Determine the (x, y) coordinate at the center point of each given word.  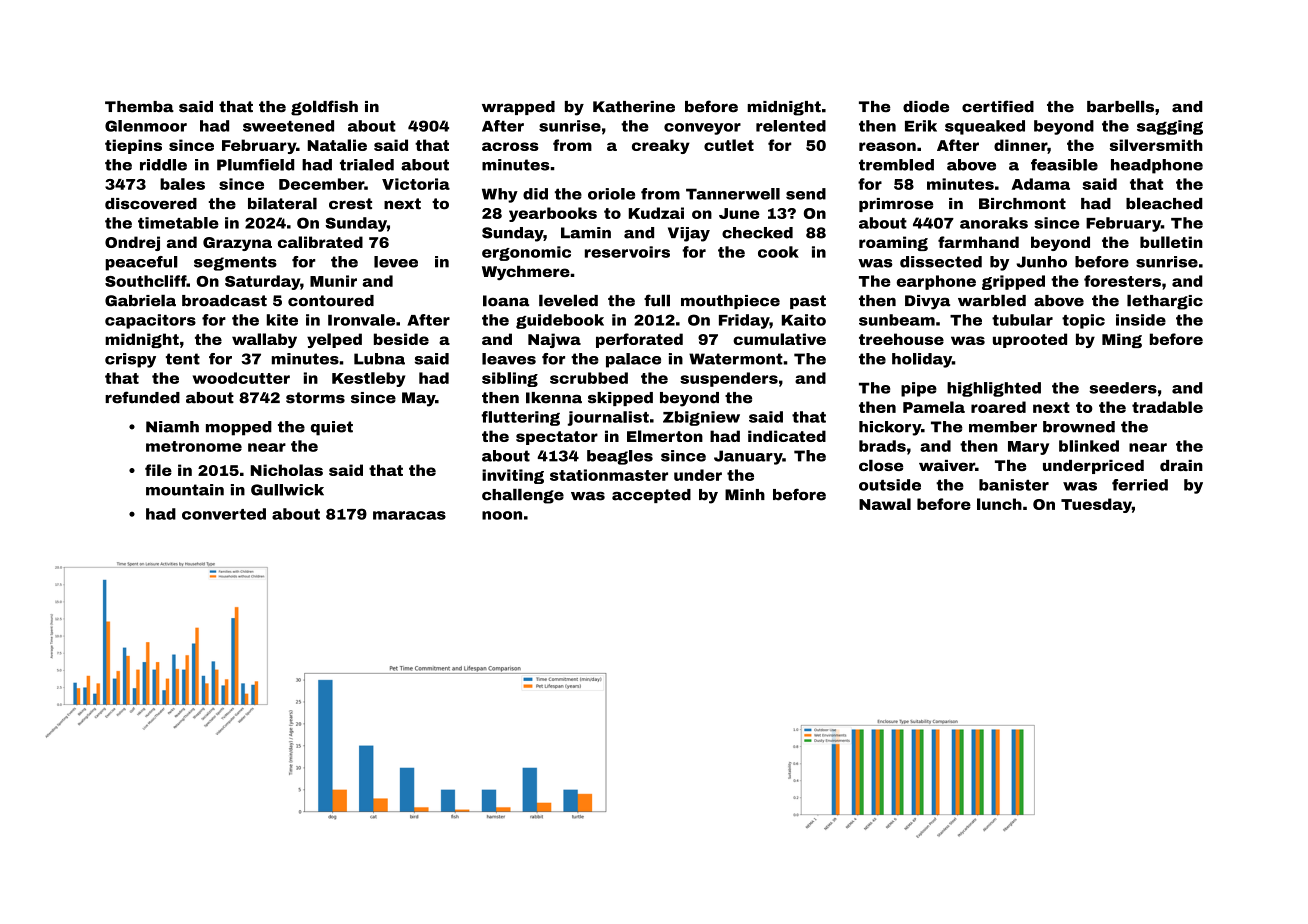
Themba (139, 107)
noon (502, 515)
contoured (331, 301)
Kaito (804, 320)
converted (224, 514)
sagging (1170, 127)
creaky (661, 146)
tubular (1022, 320)
